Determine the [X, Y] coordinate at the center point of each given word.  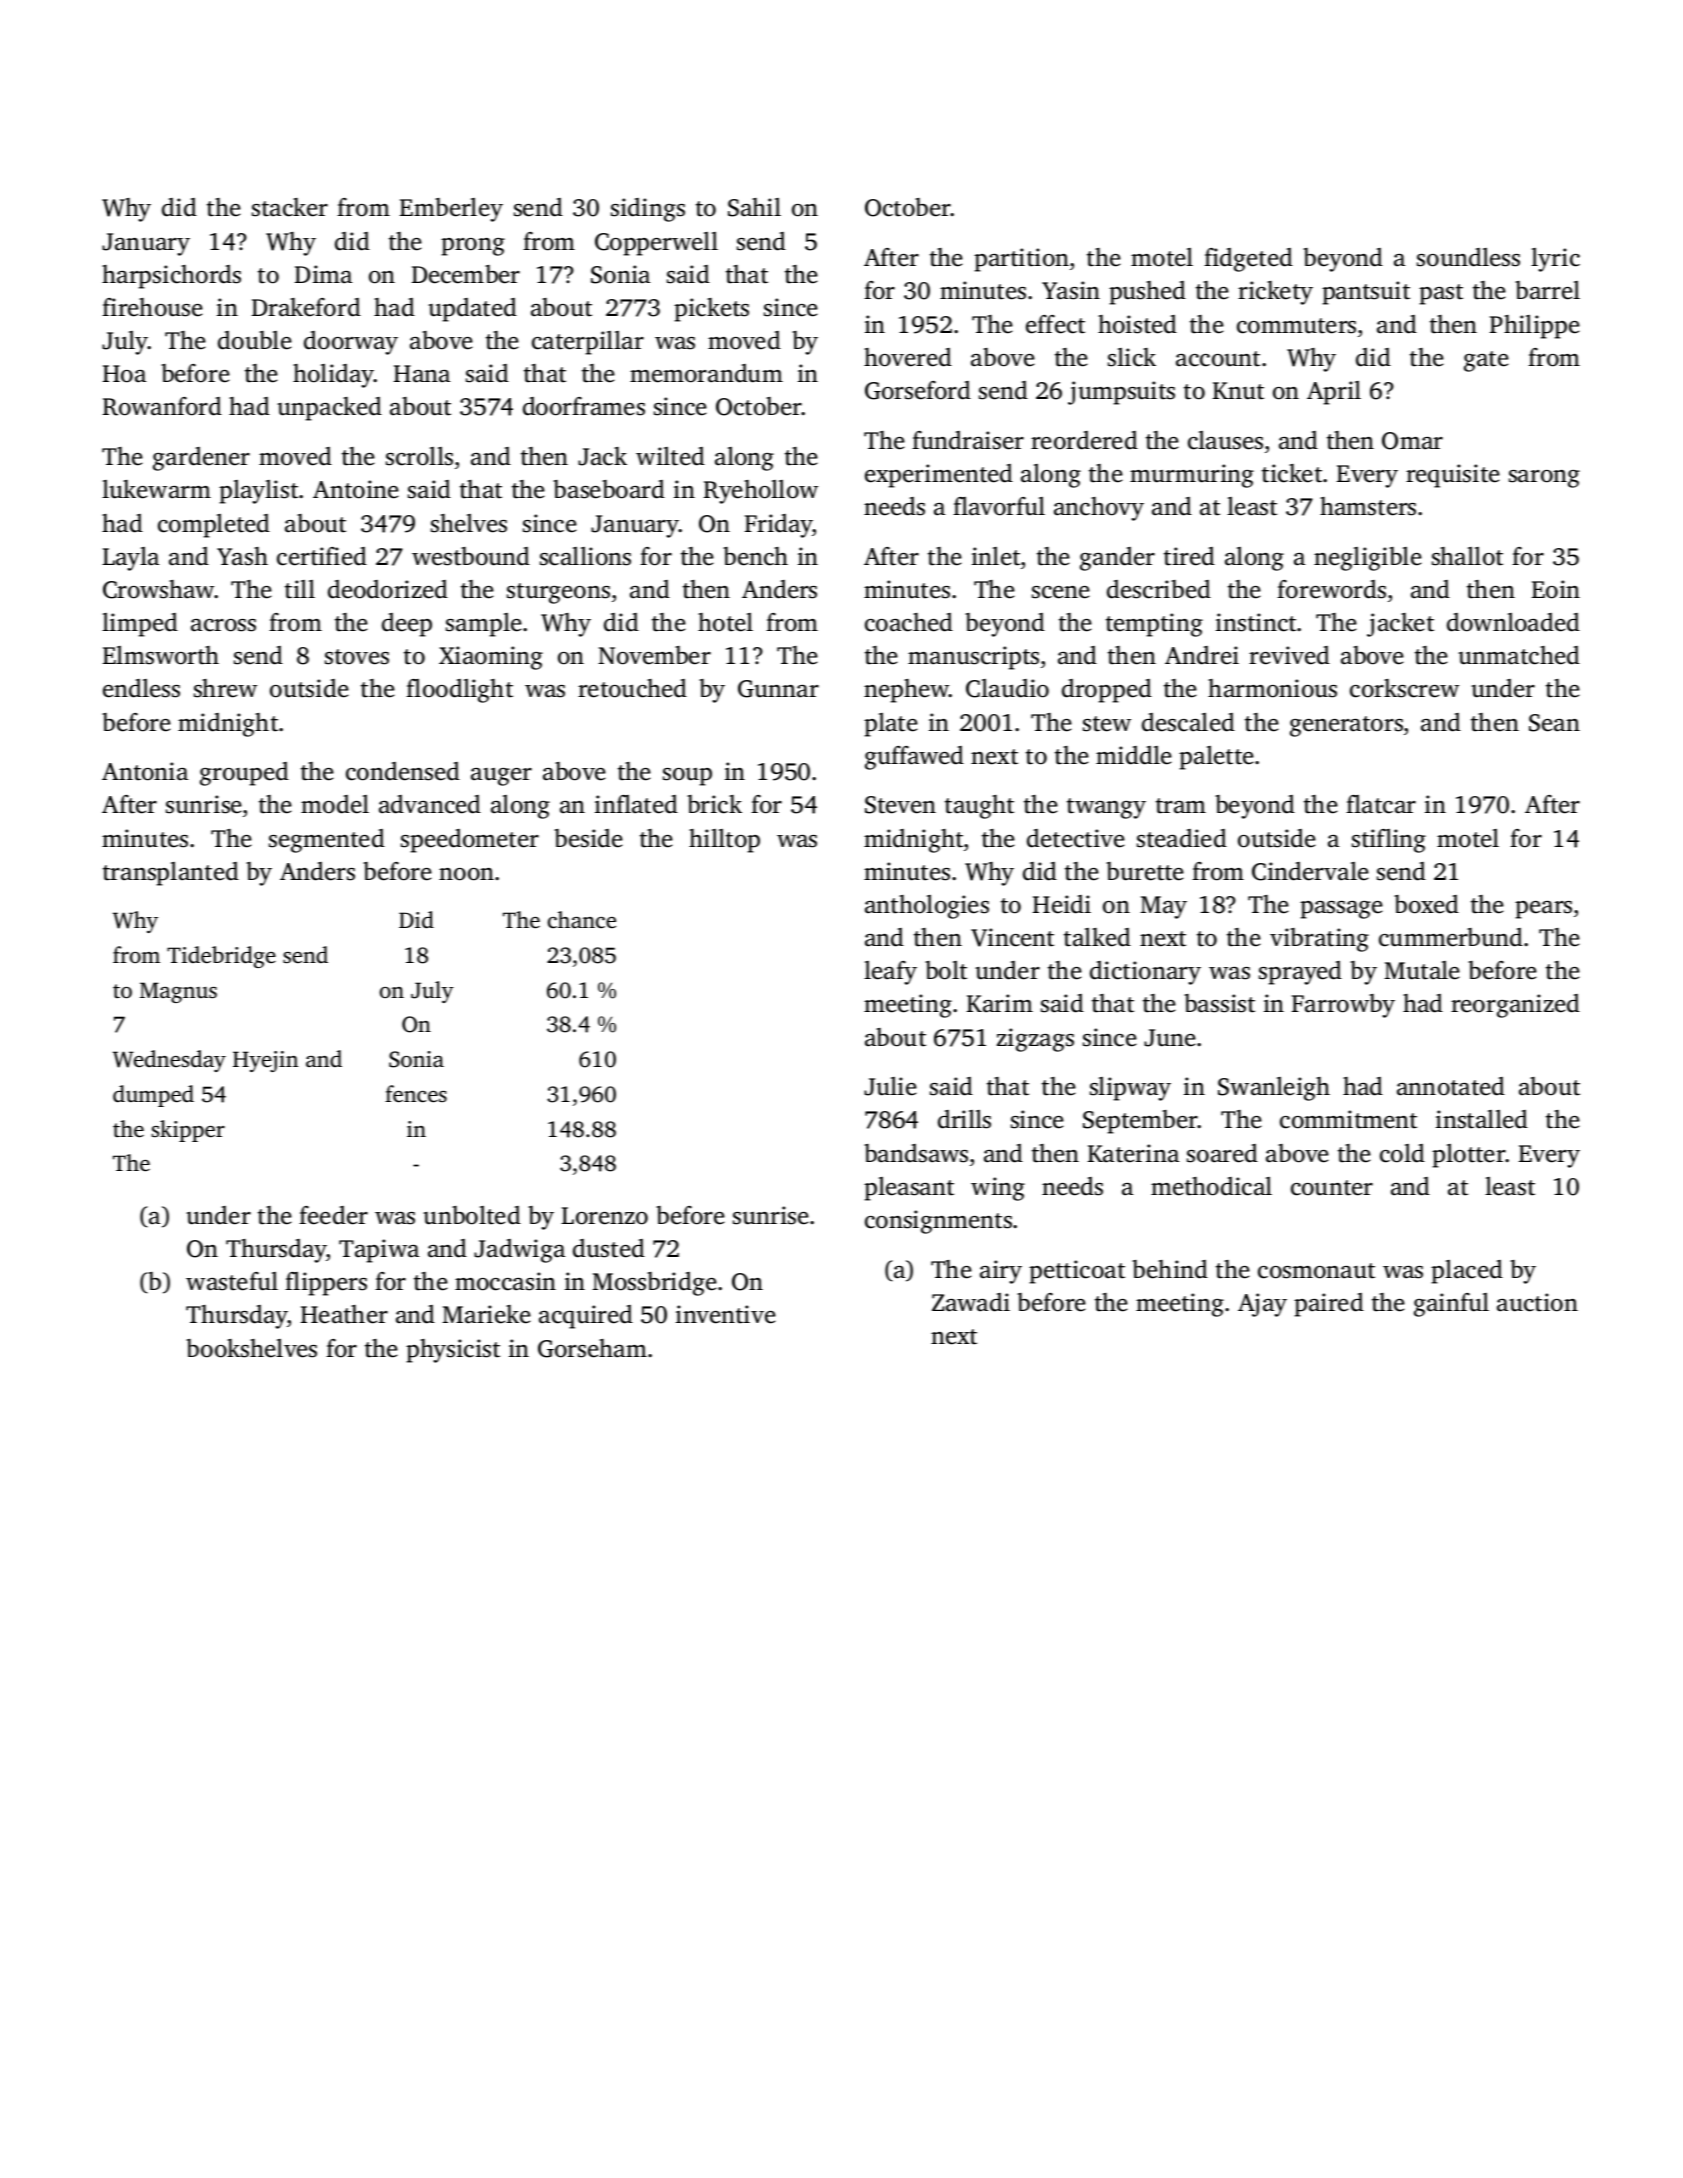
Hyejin [265, 1061]
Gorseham [592, 1348]
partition [1021, 260]
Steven [900, 805]
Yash [242, 556]
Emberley [451, 210]
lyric [1555, 260]
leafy [890, 973]
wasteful [232, 1281]
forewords [1331, 589]
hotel [725, 622]
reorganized [1515, 1006]
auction [1537, 1302]
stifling [1389, 841]
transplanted [171, 874]
